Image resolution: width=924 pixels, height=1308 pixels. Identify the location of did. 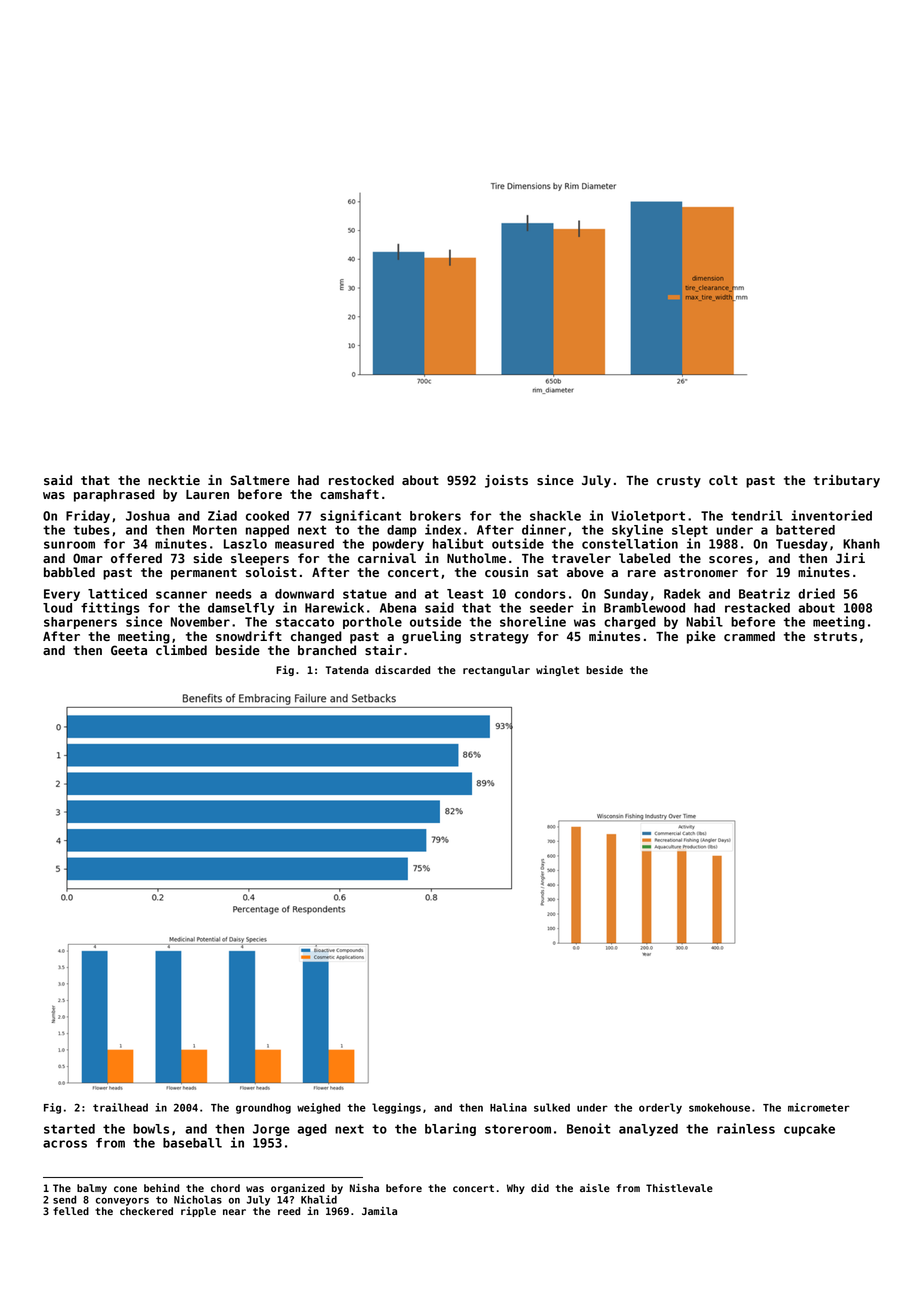
(540, 1188).
